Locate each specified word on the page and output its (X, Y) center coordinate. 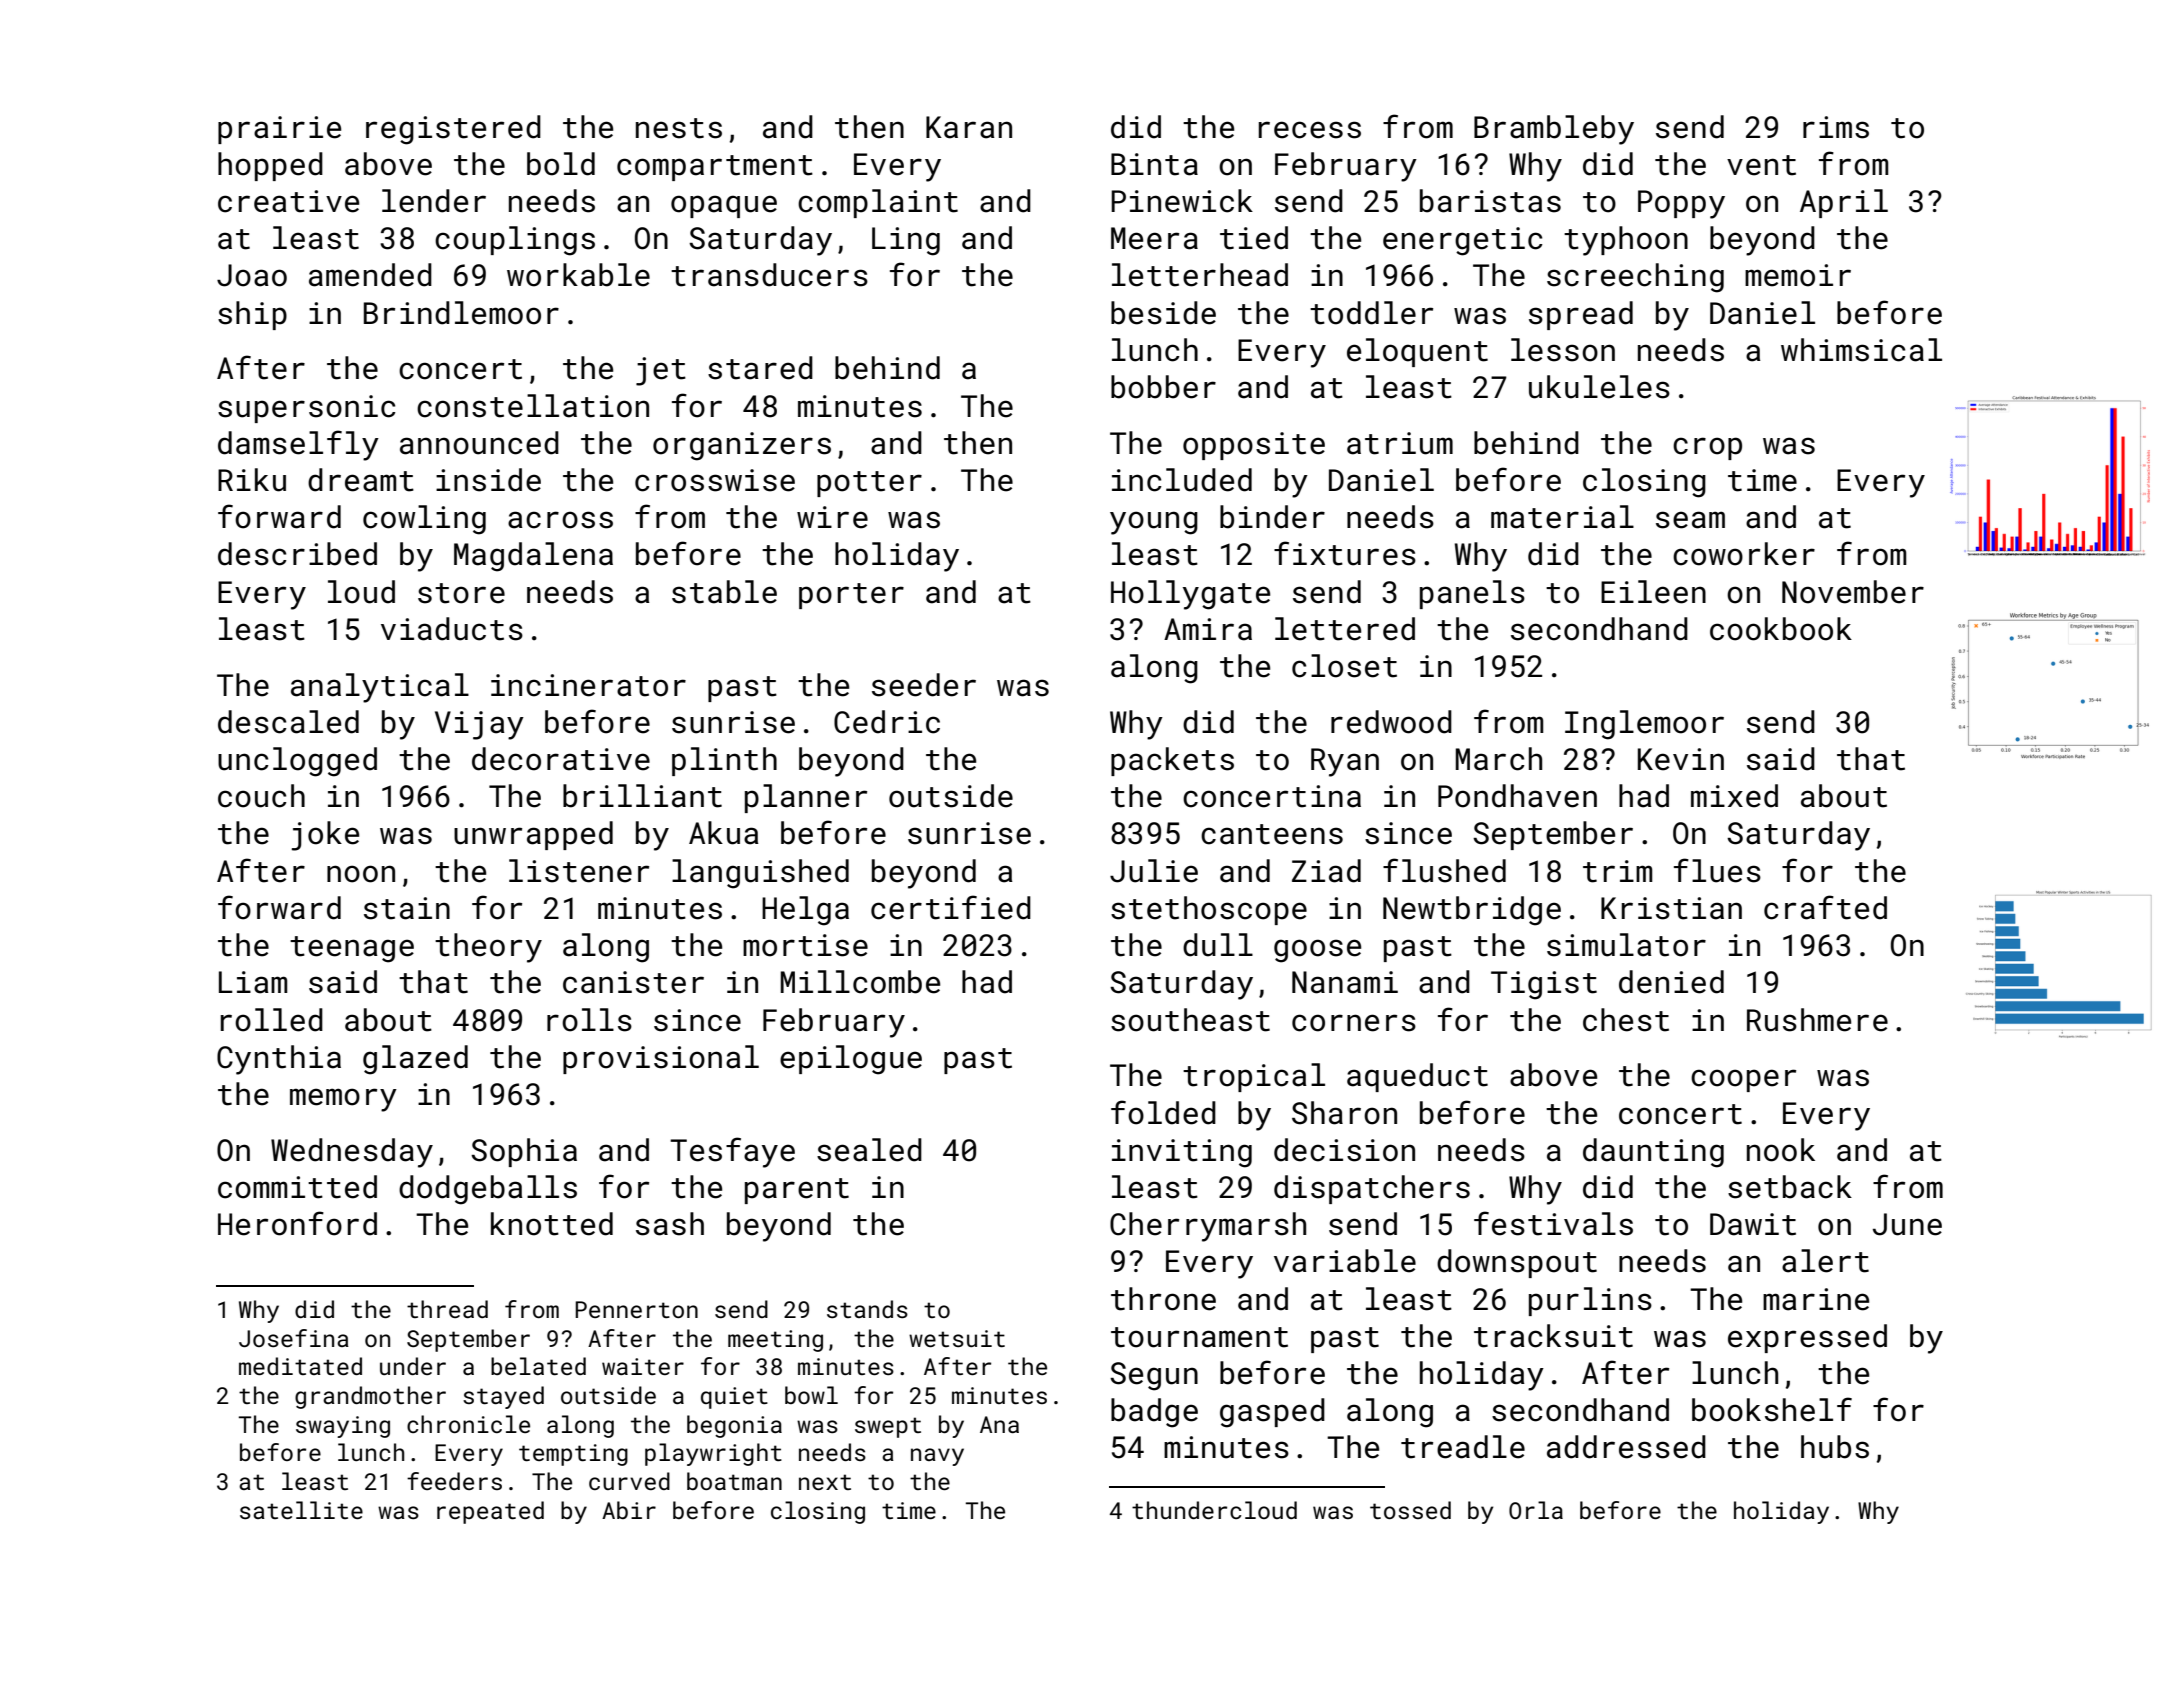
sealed (869, 1150)
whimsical (1861, 350)
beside (1163, 313)
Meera (1154, 238)
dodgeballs (488, 1190)
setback (1790, 1187)
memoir (1798, 275)
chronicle (468, 1424)
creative (288, 201)
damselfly (298, 445)
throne (1163, 1299)
